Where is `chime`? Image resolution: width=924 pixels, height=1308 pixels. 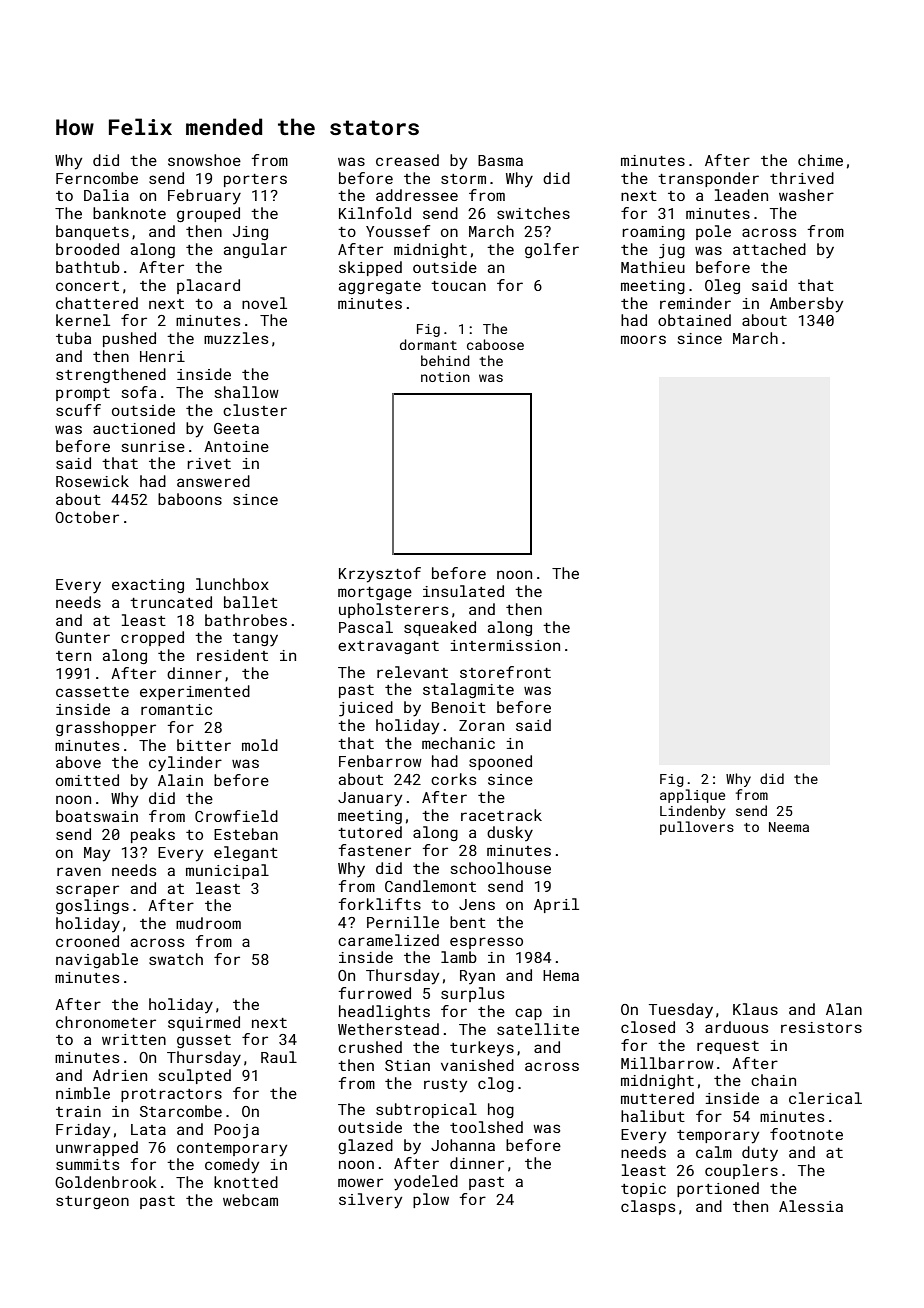 chime is located at coordinates (820, 160).
